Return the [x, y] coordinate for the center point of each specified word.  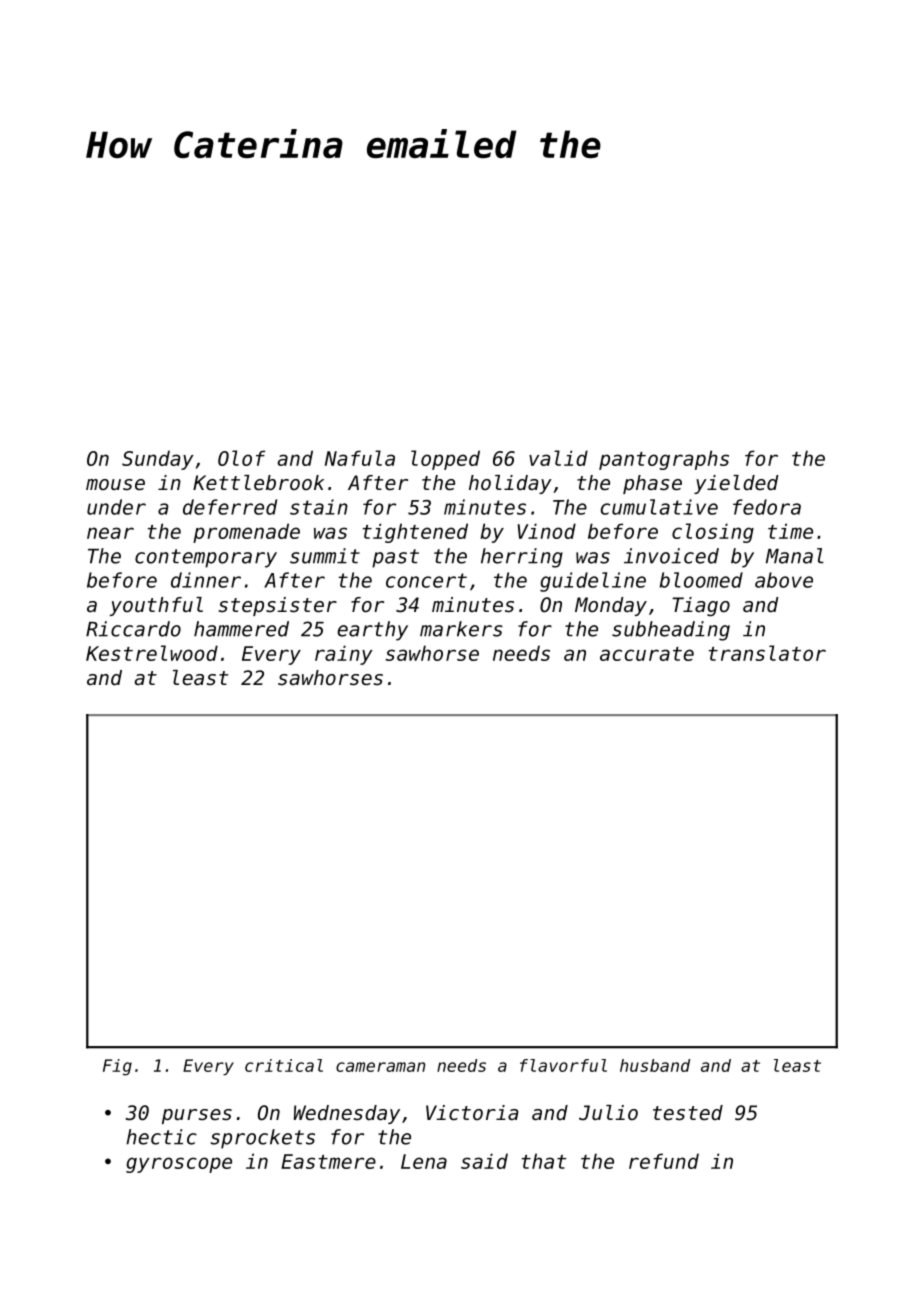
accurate [647, 654]
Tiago [701, 606]
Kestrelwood [152, 653]
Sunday [158, 460]
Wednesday [347, 1114]
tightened [415, 533]
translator [767, 653]
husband [655, 1065]
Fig [117, 1067]
